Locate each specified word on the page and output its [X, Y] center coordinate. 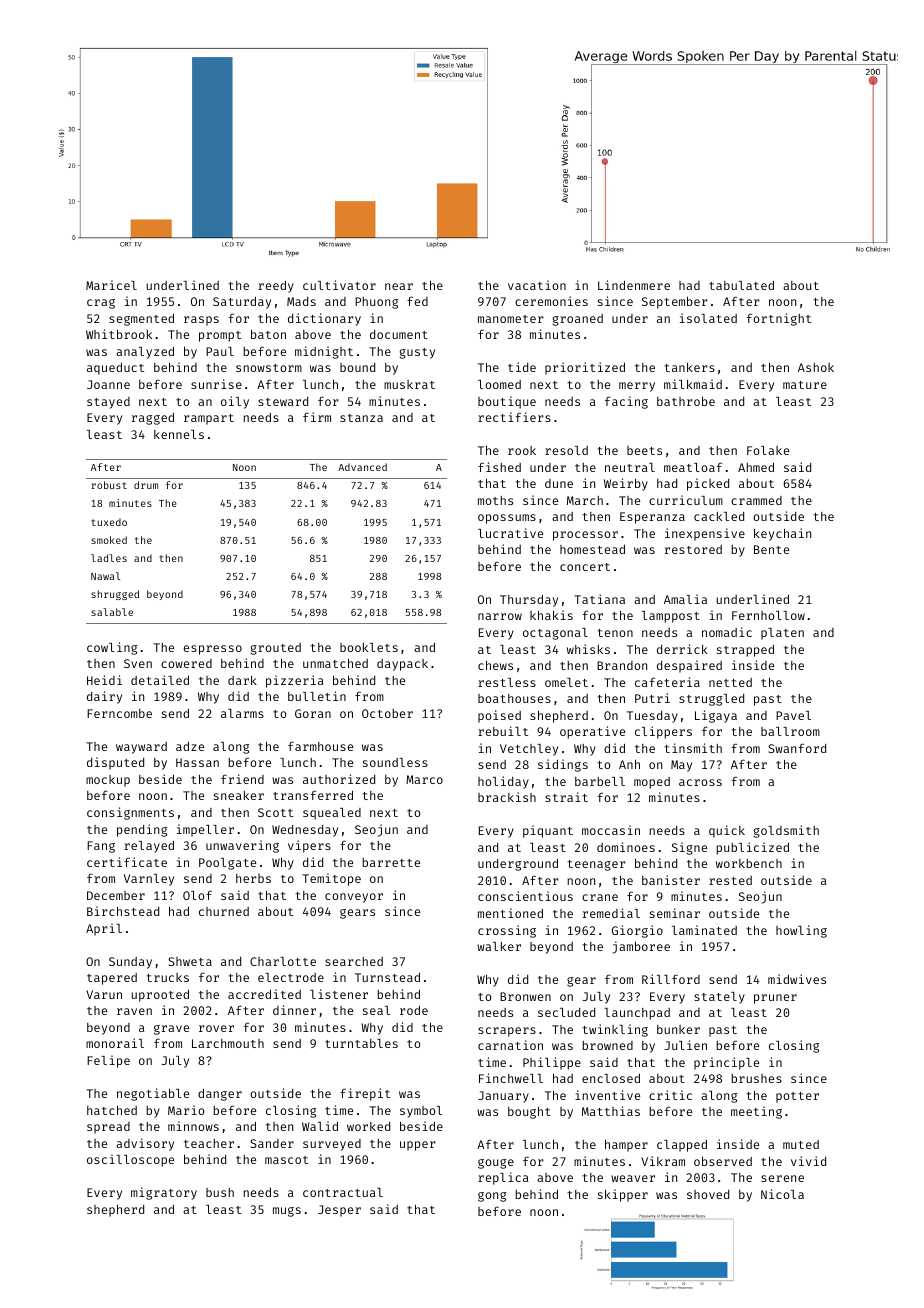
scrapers [507, 1032]
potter [797, 1097]
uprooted [160, 996]
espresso [213, 650]
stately [719, 998]
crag [101, 304]
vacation [537, 285]
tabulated [741, 285]
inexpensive [705, 534]
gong [492, 1197]
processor [585, 536]
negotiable [153, 1094]
